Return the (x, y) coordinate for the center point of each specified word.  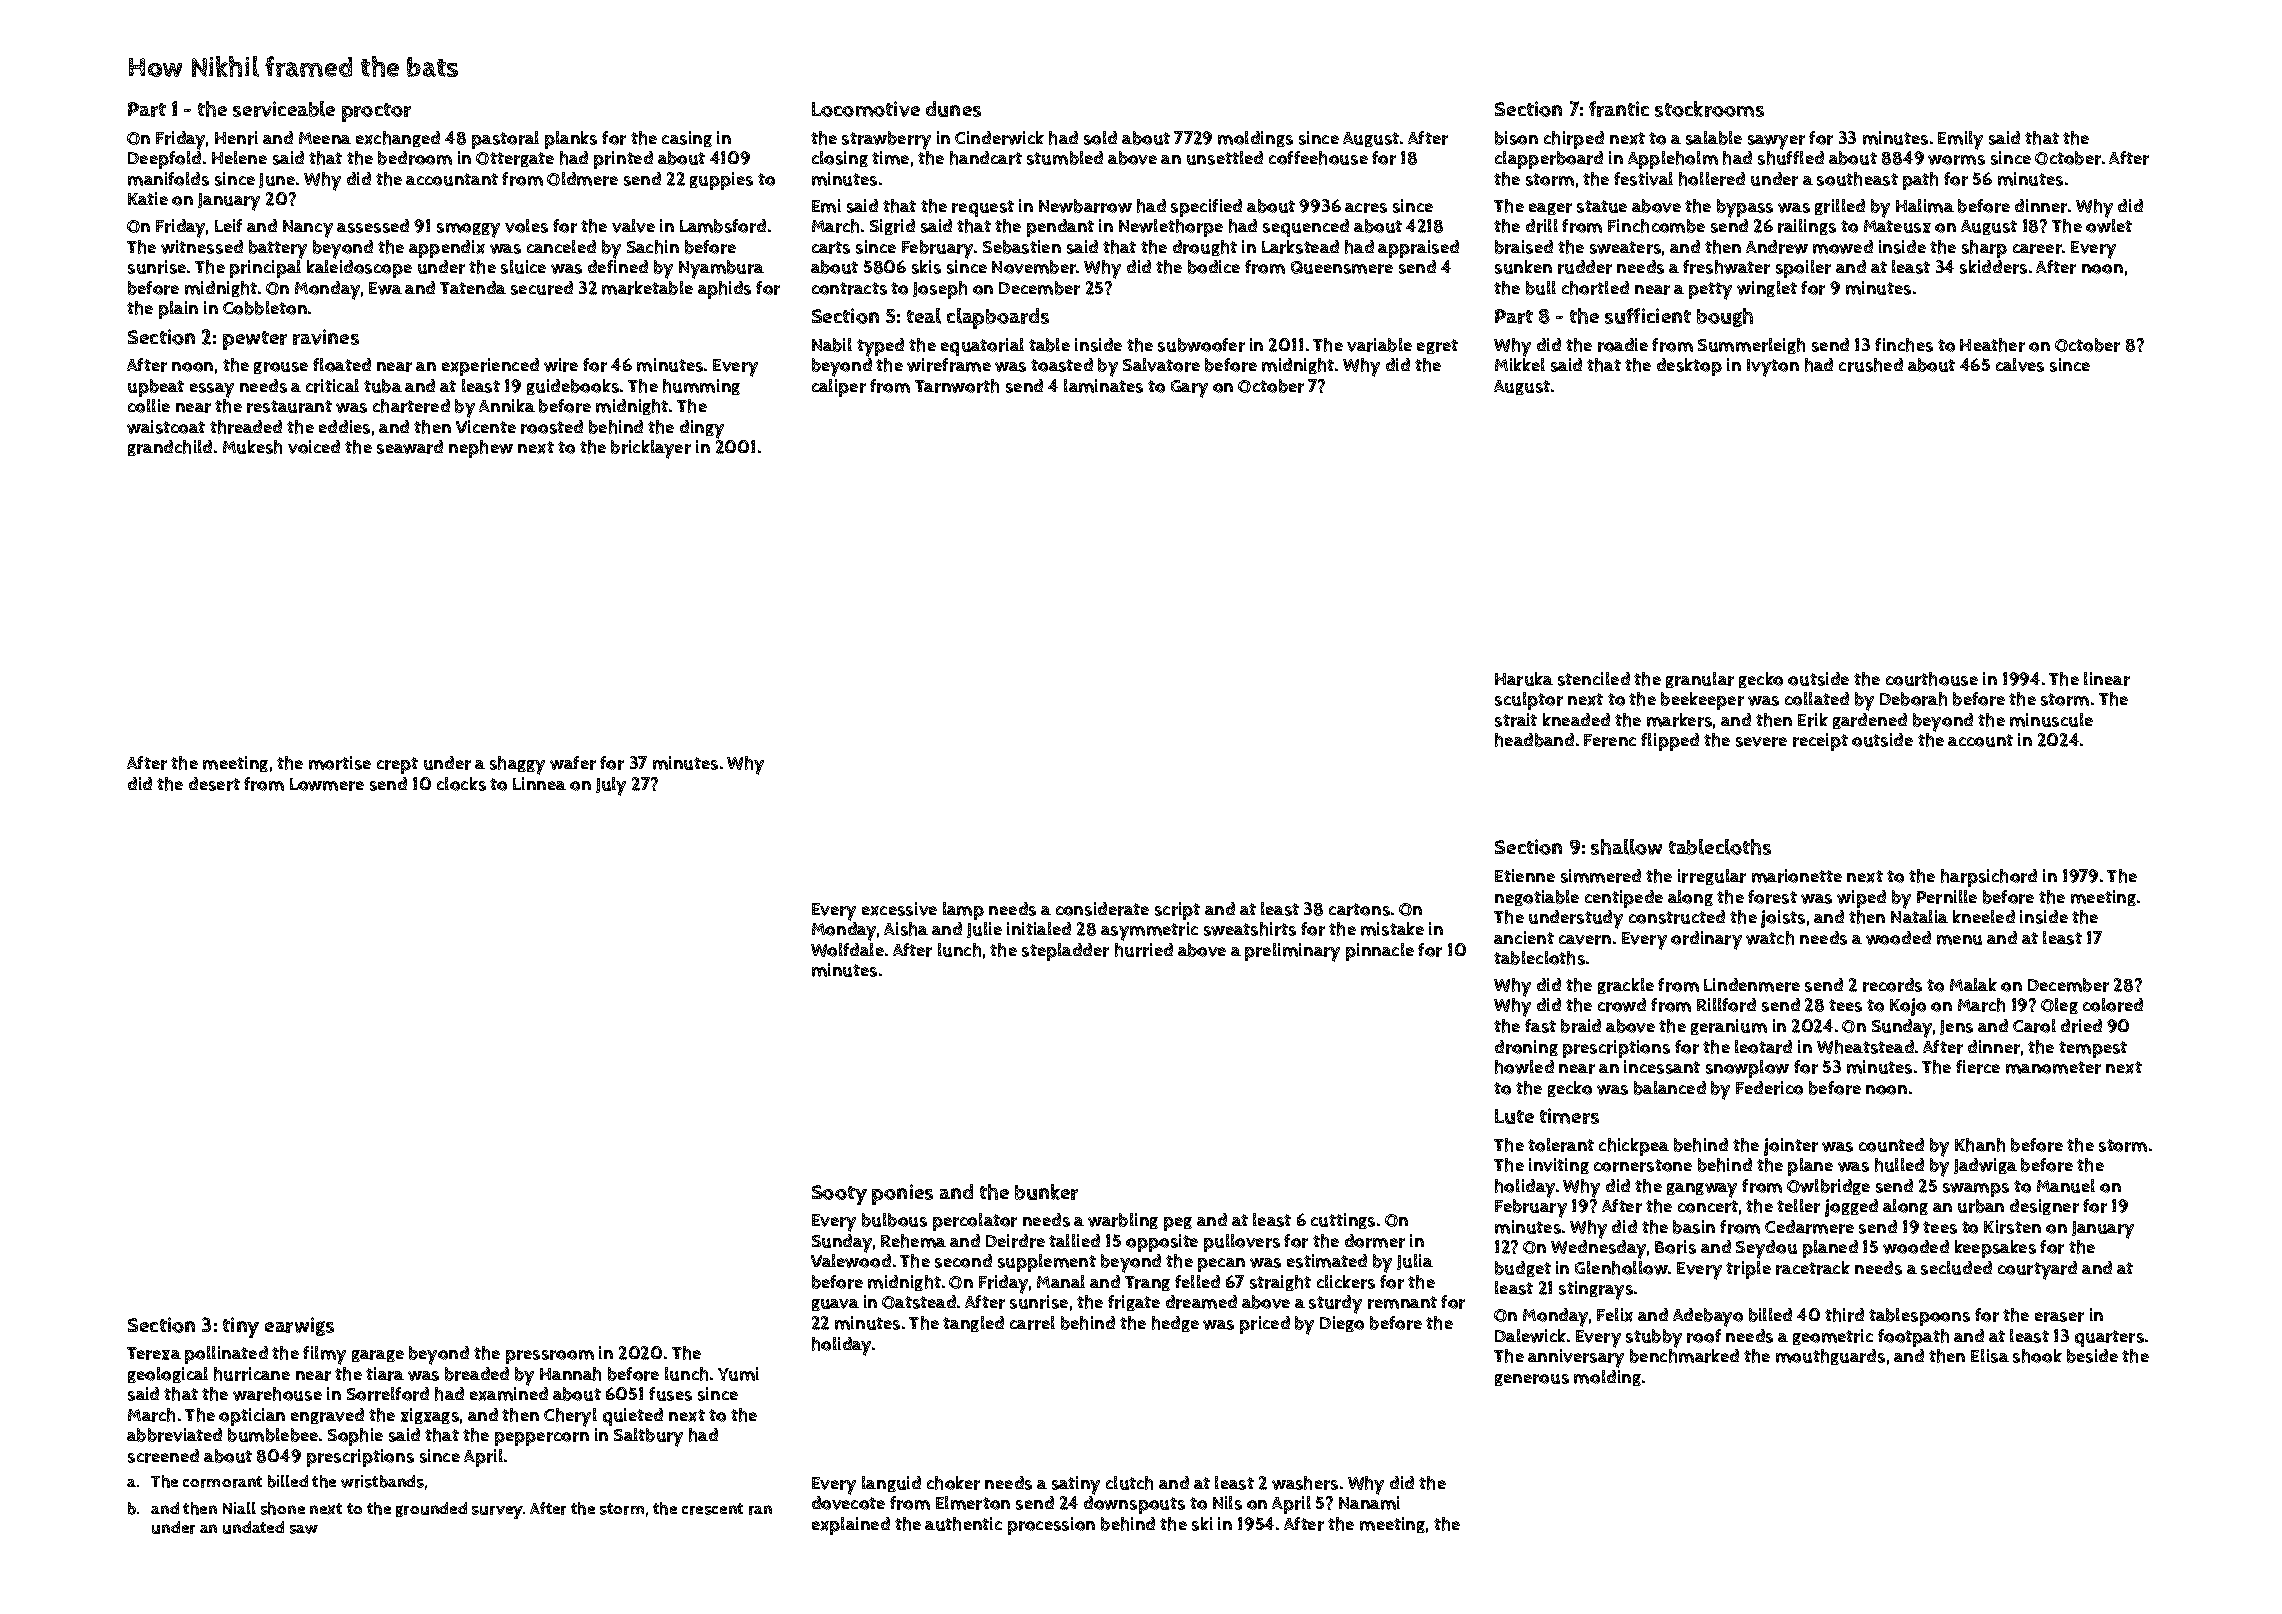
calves (2020, 365)
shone (283, 1508)
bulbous (894, 1220)
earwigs (299, 1326)
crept (397, 765)
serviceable (284, 109)
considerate (1102, 909)
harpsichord (1989, 878)
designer (2044, 1207)
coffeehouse (1318, 158)
